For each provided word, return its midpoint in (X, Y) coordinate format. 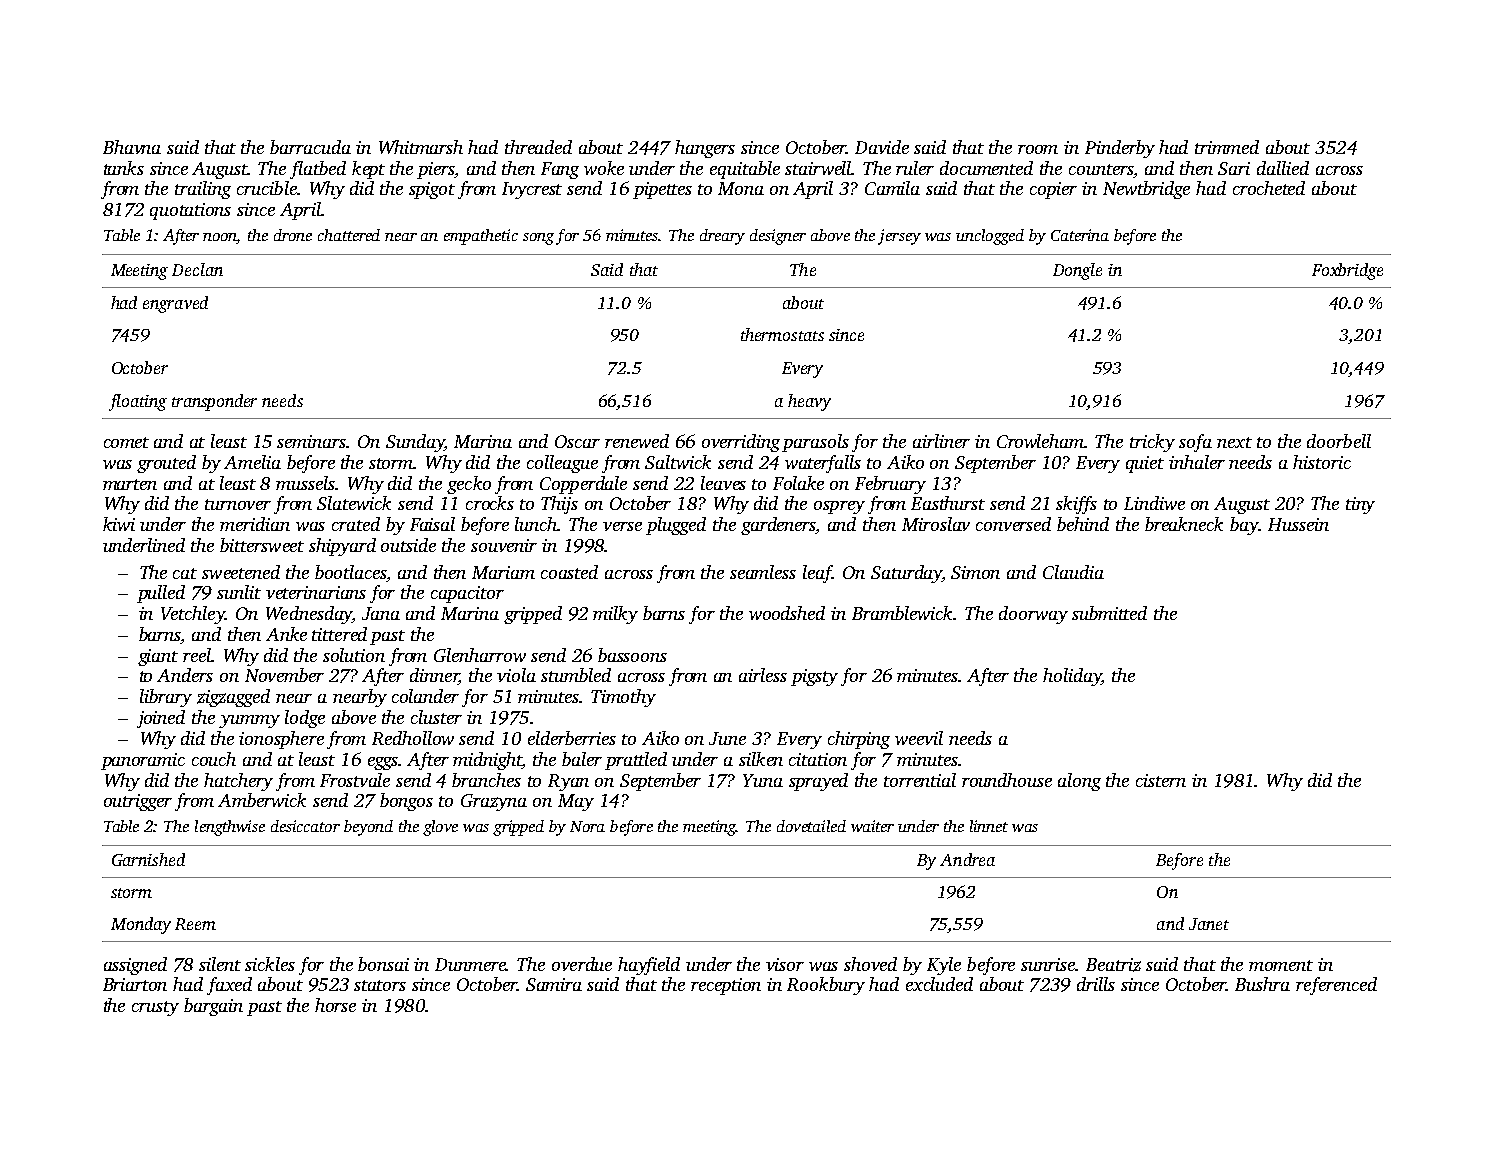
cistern (1161, 780)
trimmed (1227, 147)
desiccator (305, 826)
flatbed (318, 170)
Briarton (135, 984)
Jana (381, 613)
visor (785, 964)
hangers (705, 149)
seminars (312, 441)
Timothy (623, 698)
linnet (989, 826)
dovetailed (811, 826)
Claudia (1073, 572)
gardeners (778, 526)
